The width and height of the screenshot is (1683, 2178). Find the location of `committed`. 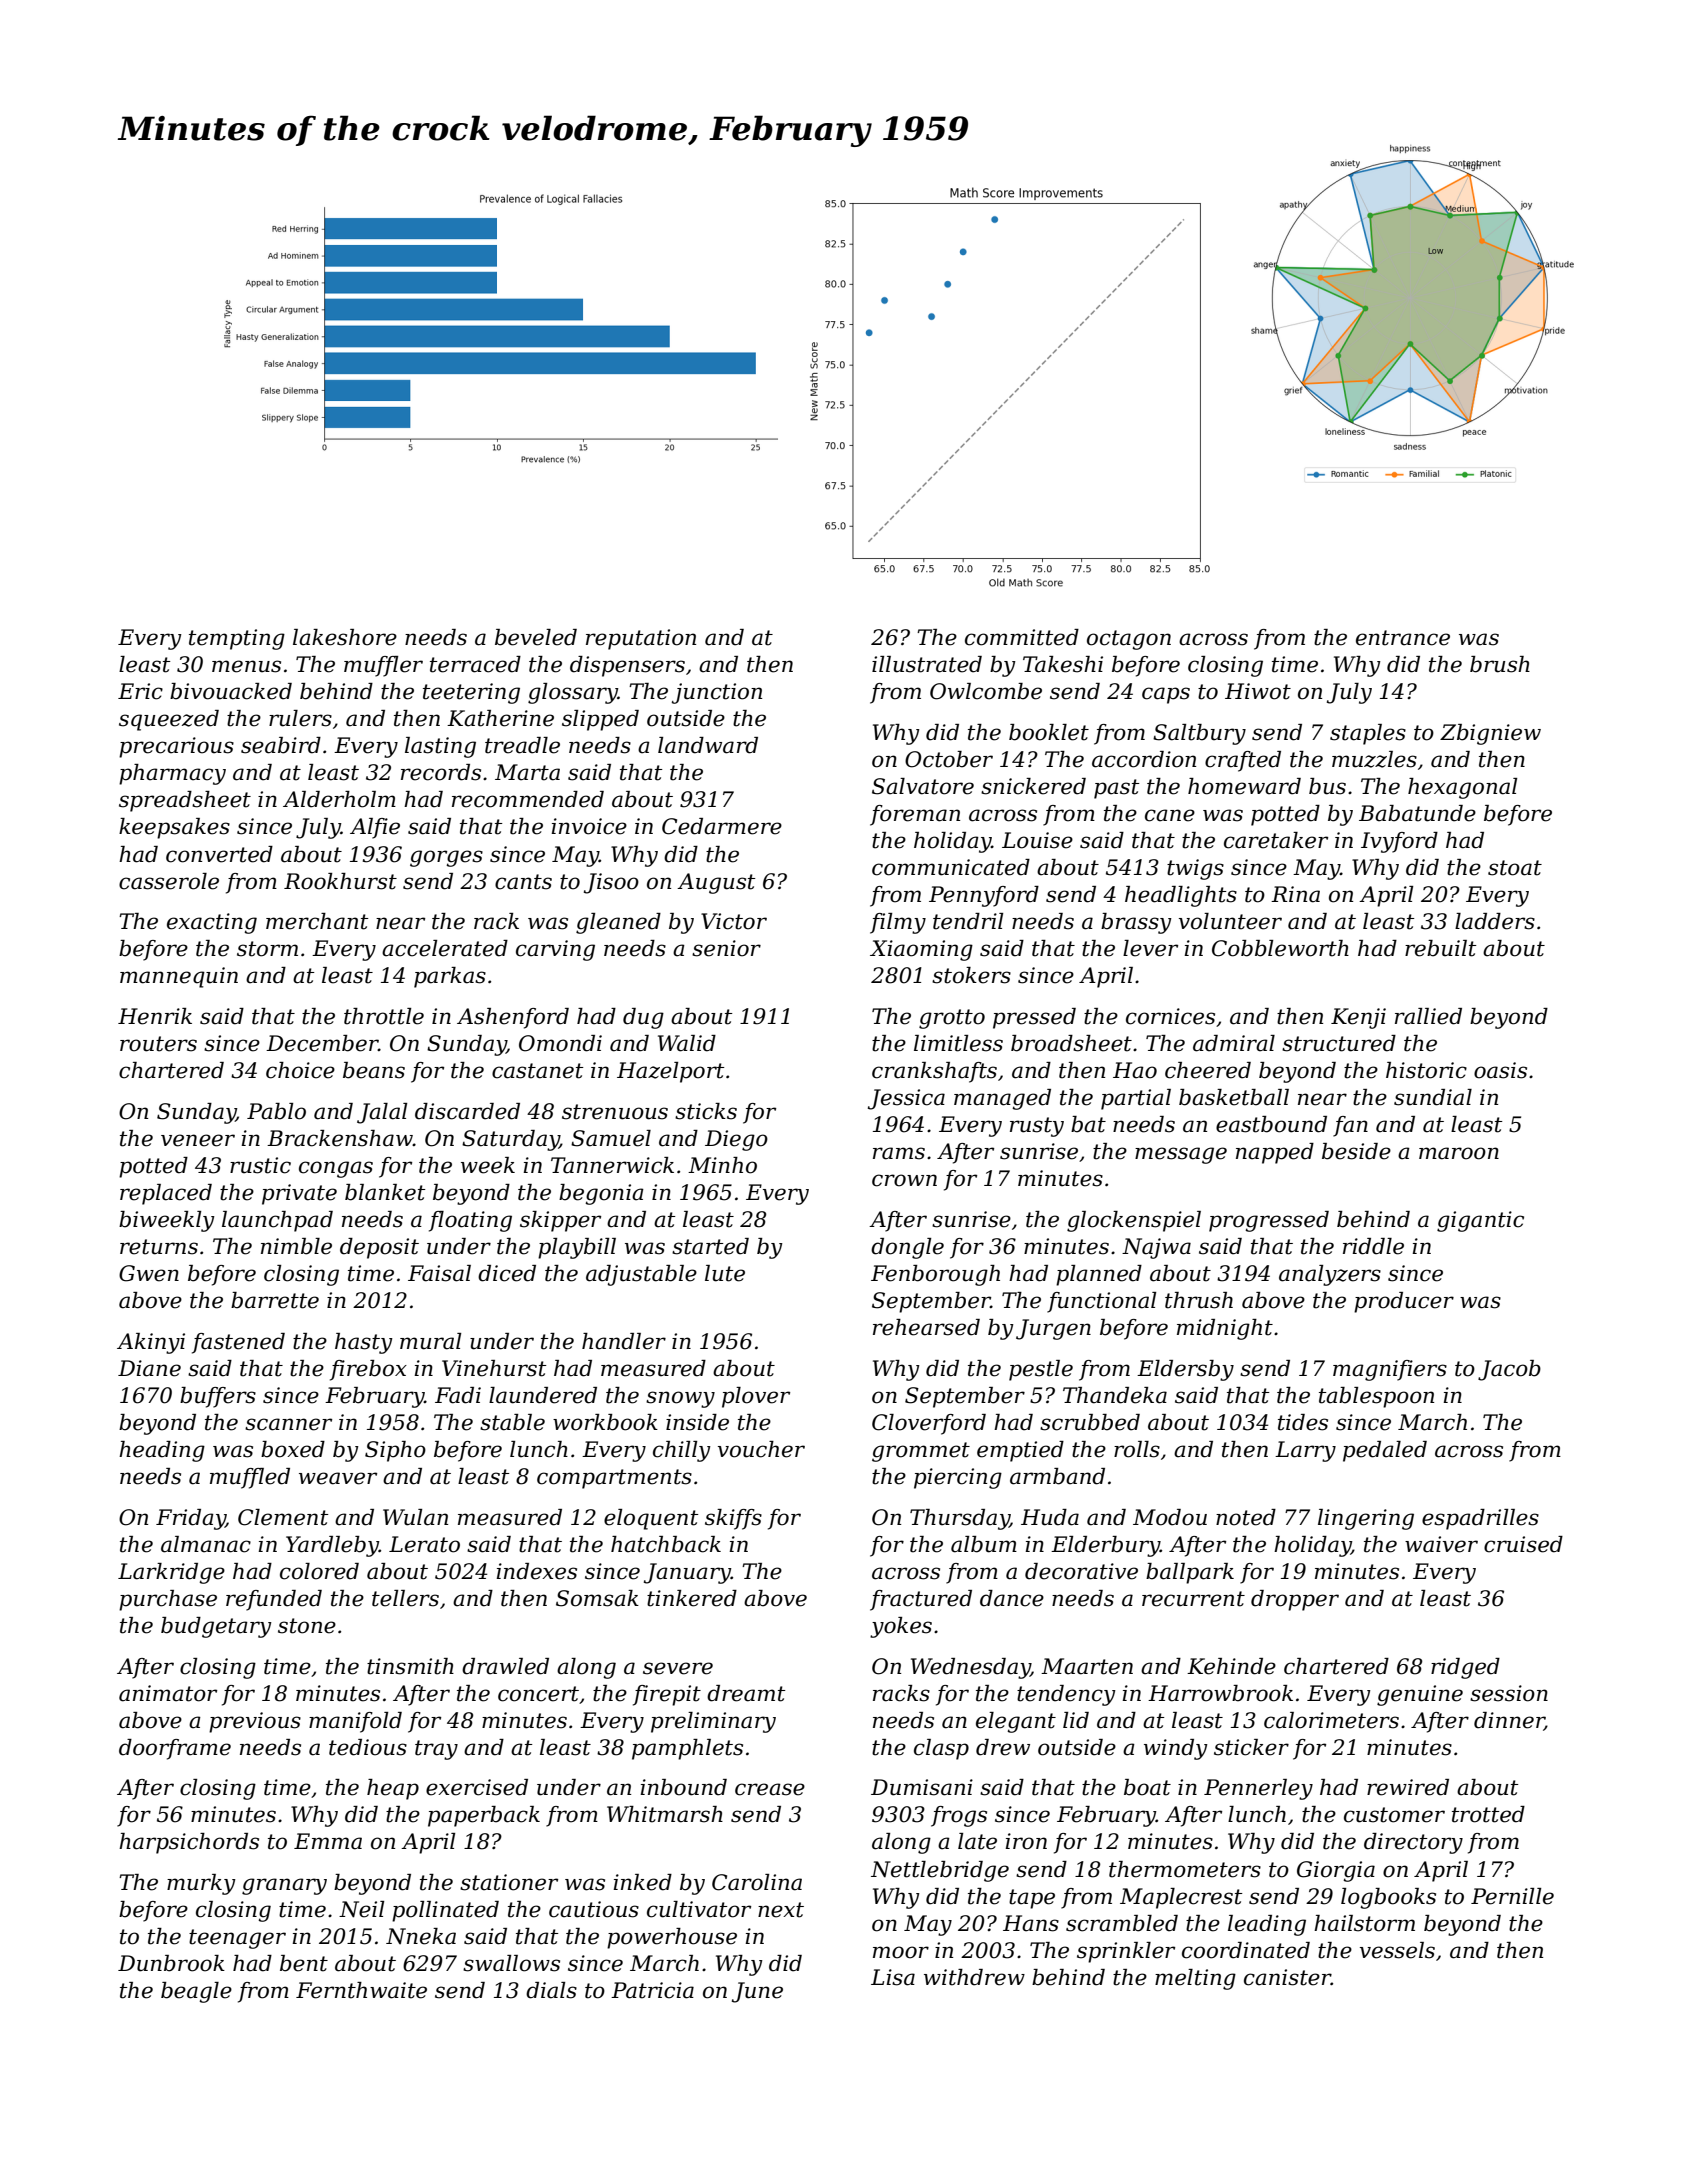

committed is located at coordinates (1022, 637).
